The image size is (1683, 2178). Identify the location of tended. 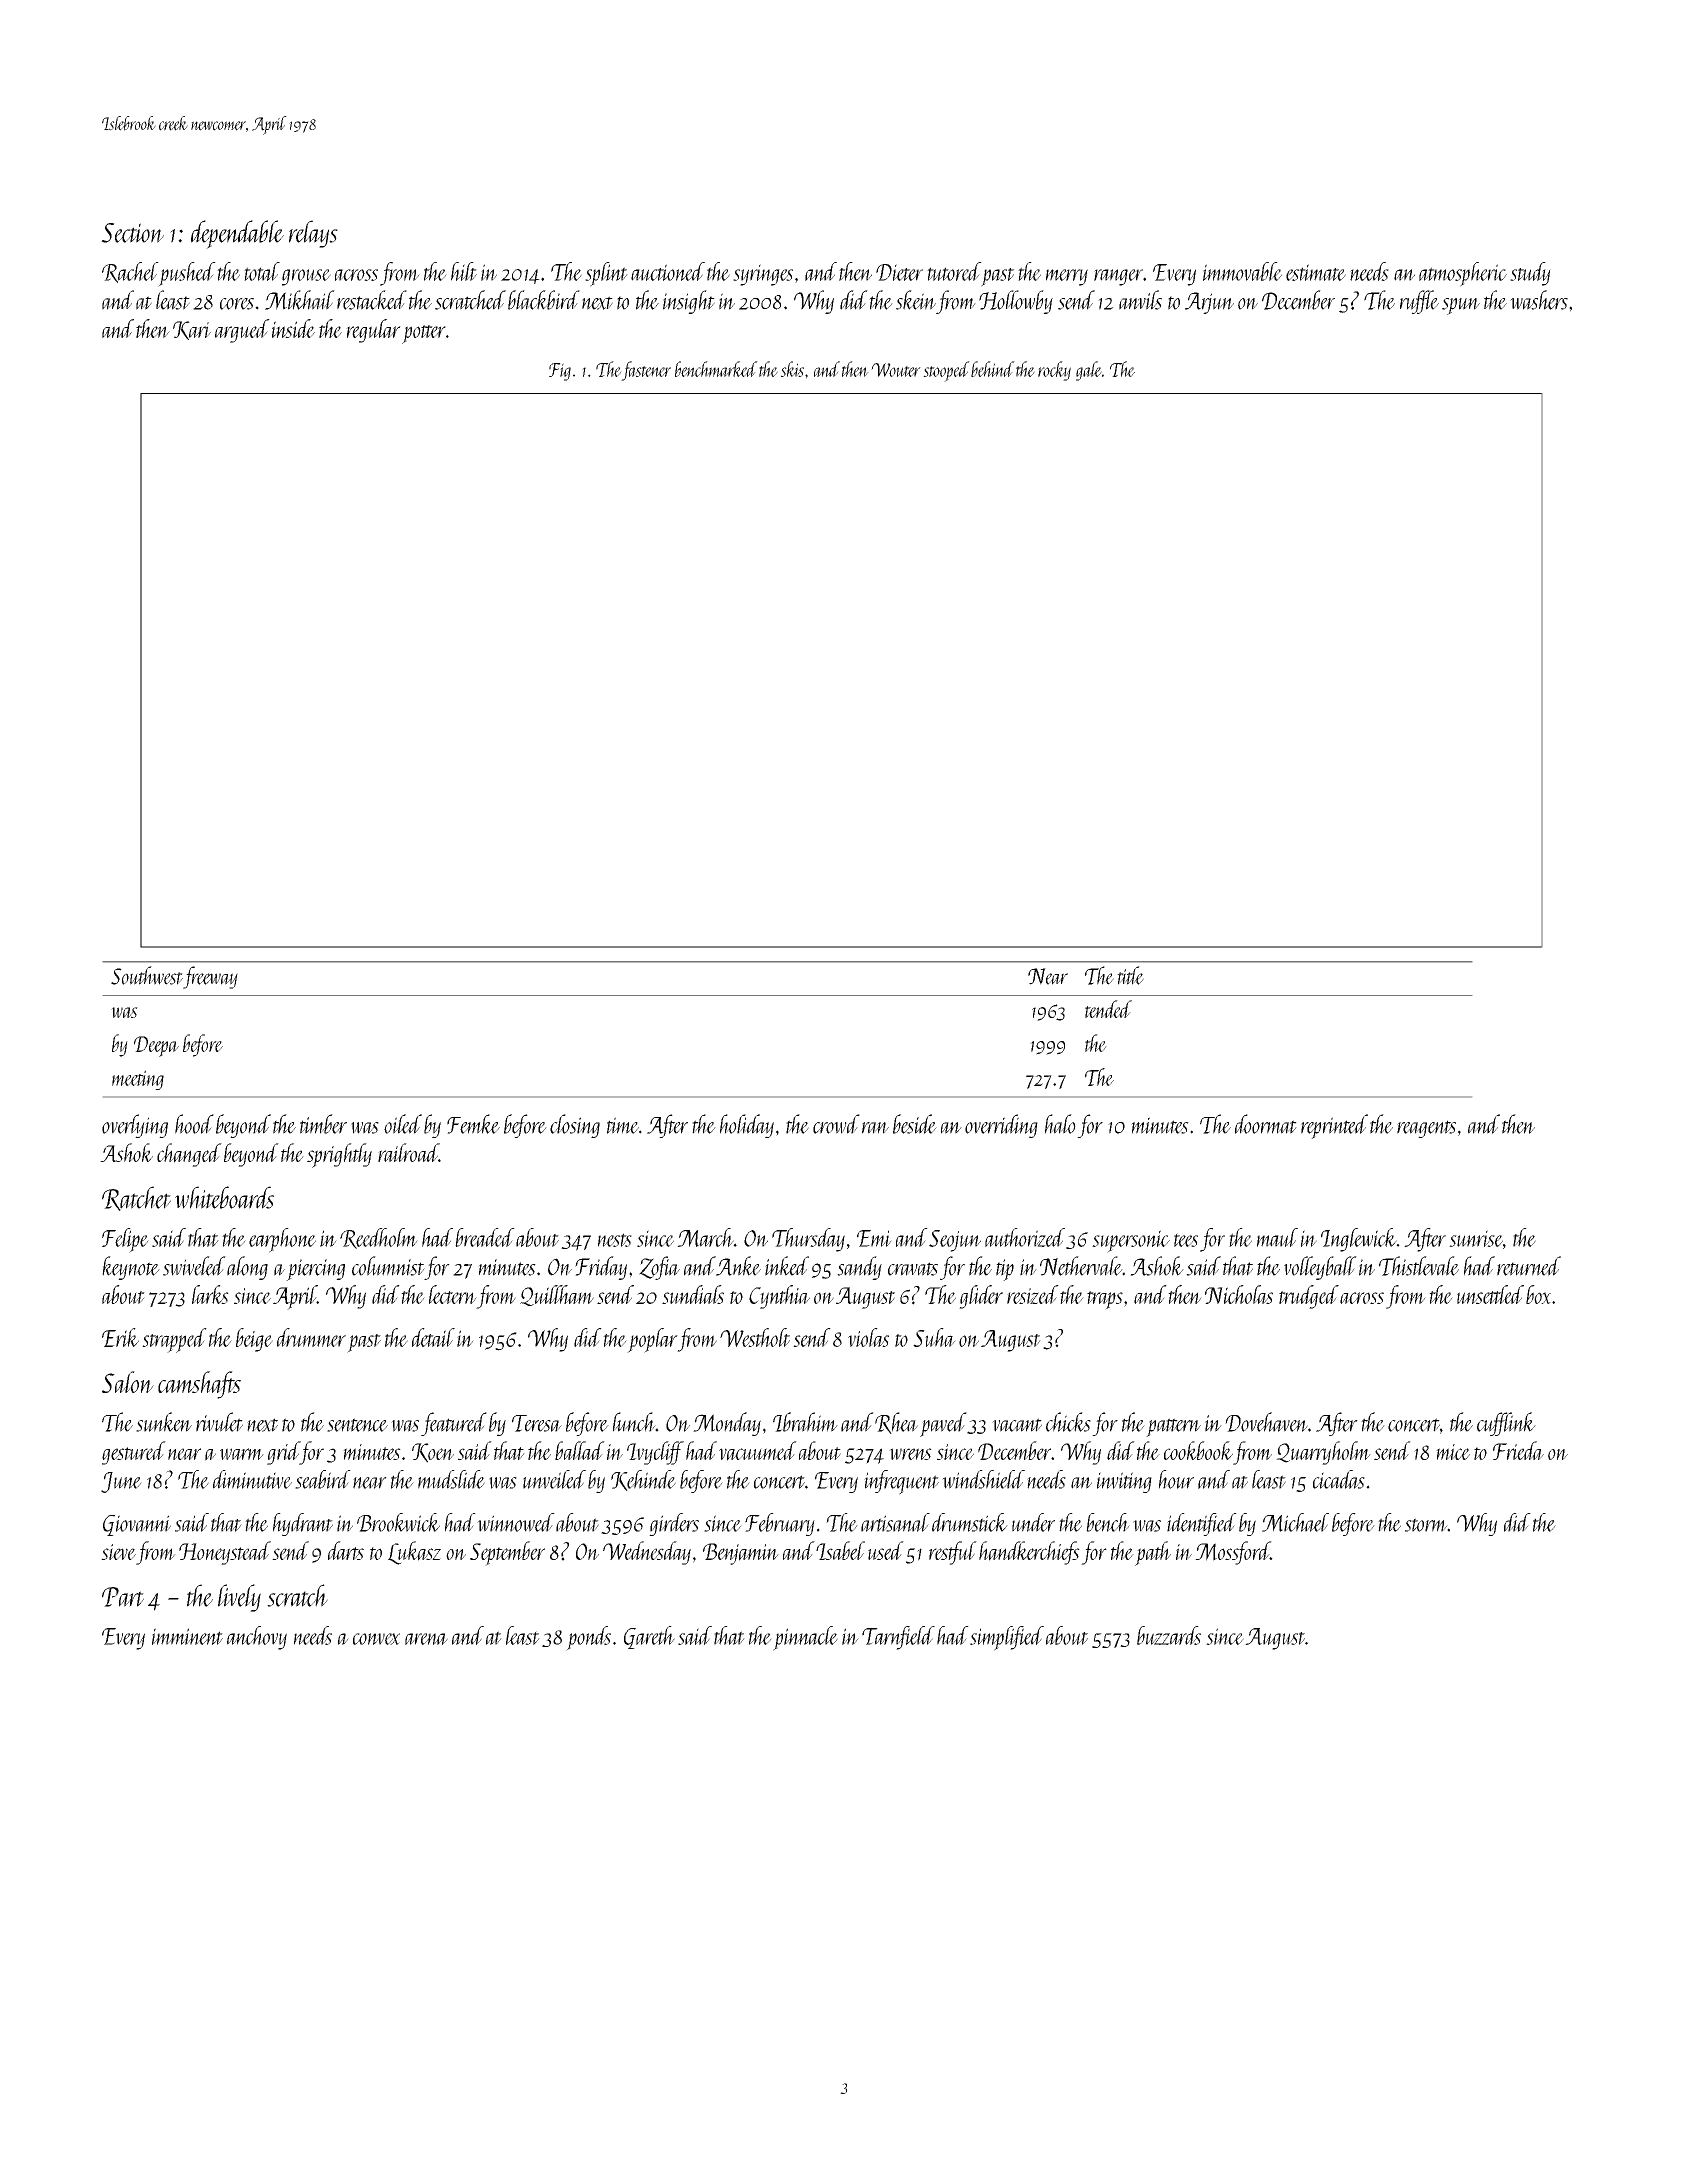
(1108, 1009).
